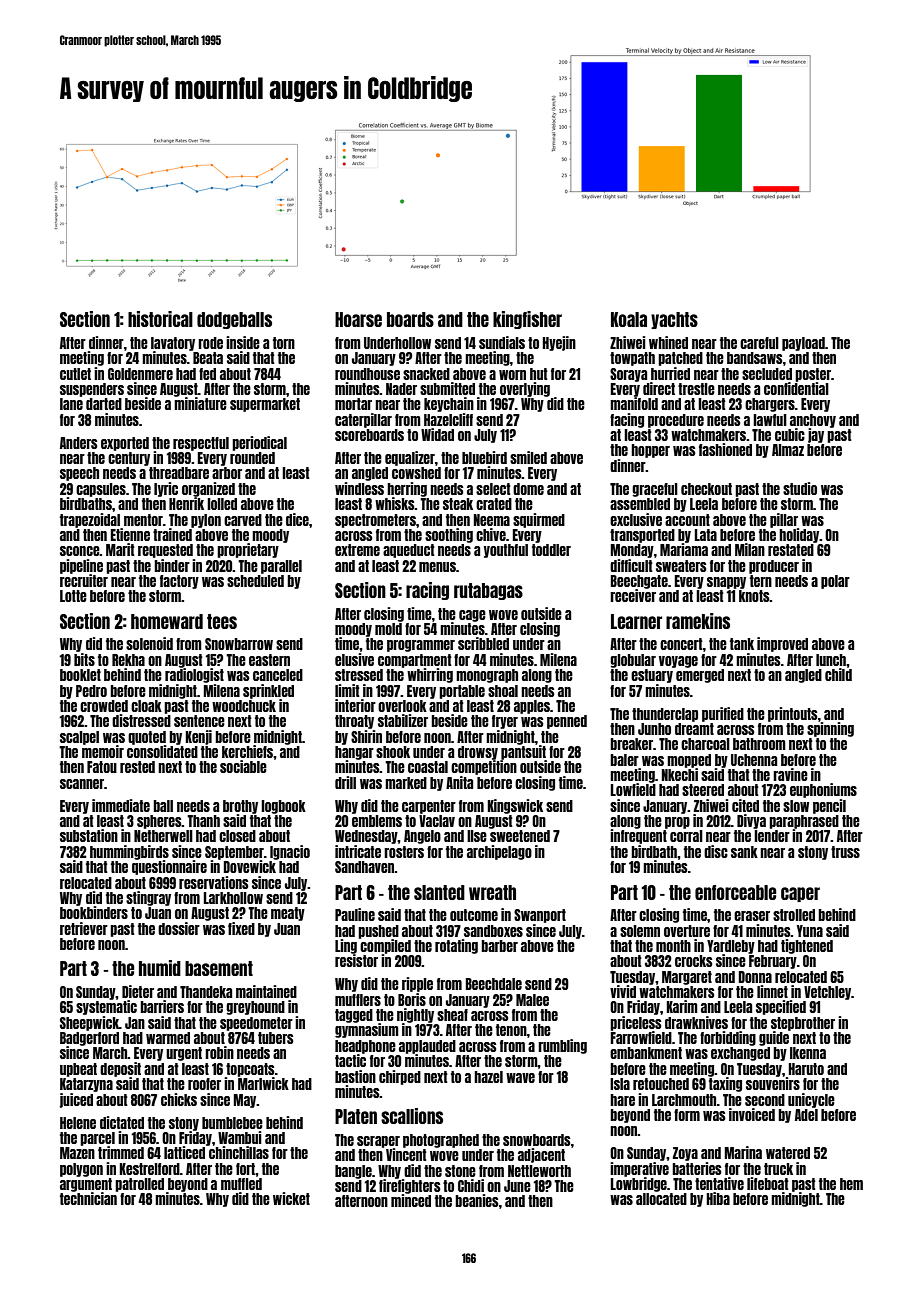  Describe the element at coordinates (676, 421) in the screenshot. I see `procedure` at that location.
